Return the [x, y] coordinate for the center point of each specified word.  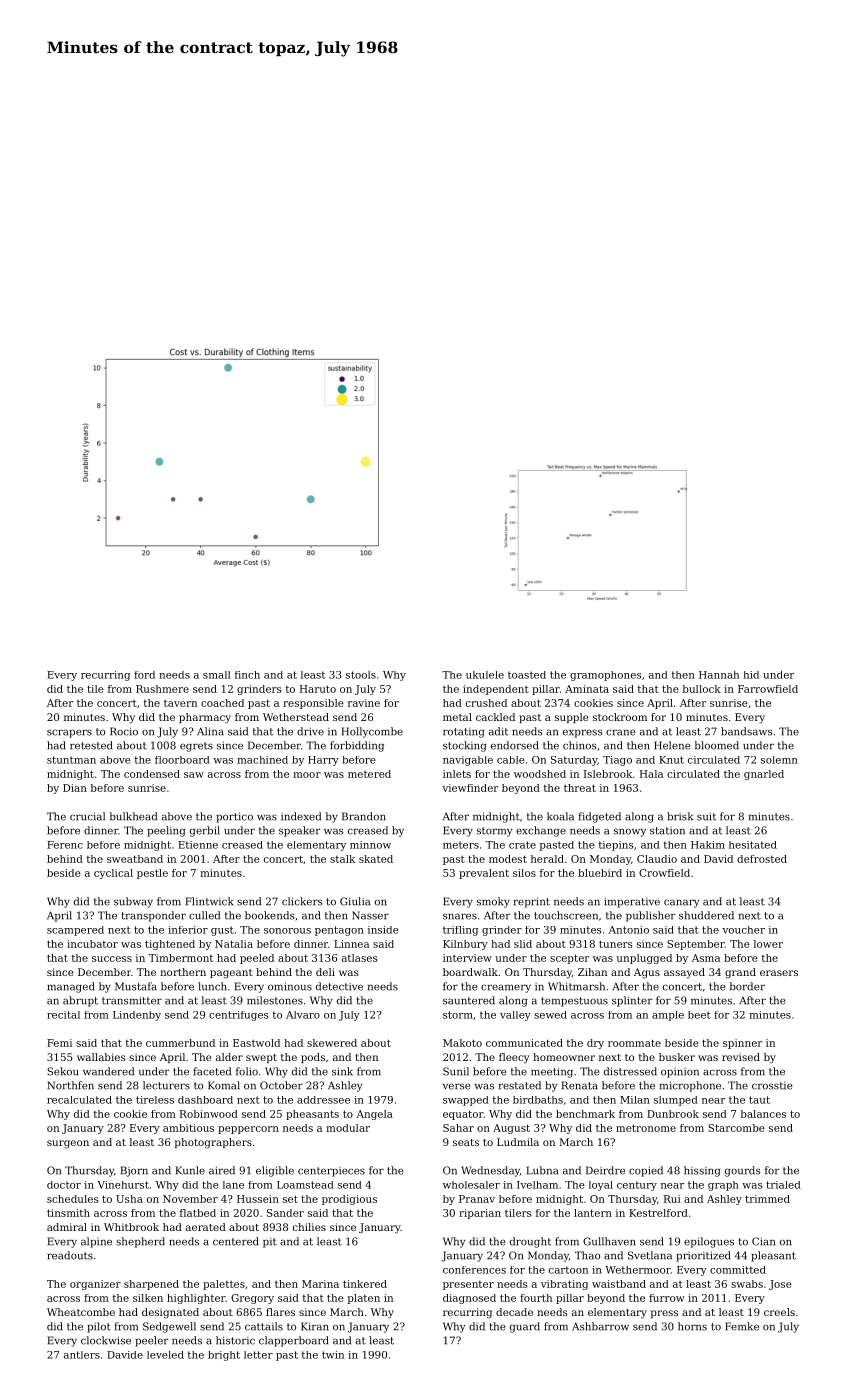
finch [247, 675]
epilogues [709, 1242]
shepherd [140, 1242]
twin [333, 1355]
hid [751, 675]
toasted [527, 675]
